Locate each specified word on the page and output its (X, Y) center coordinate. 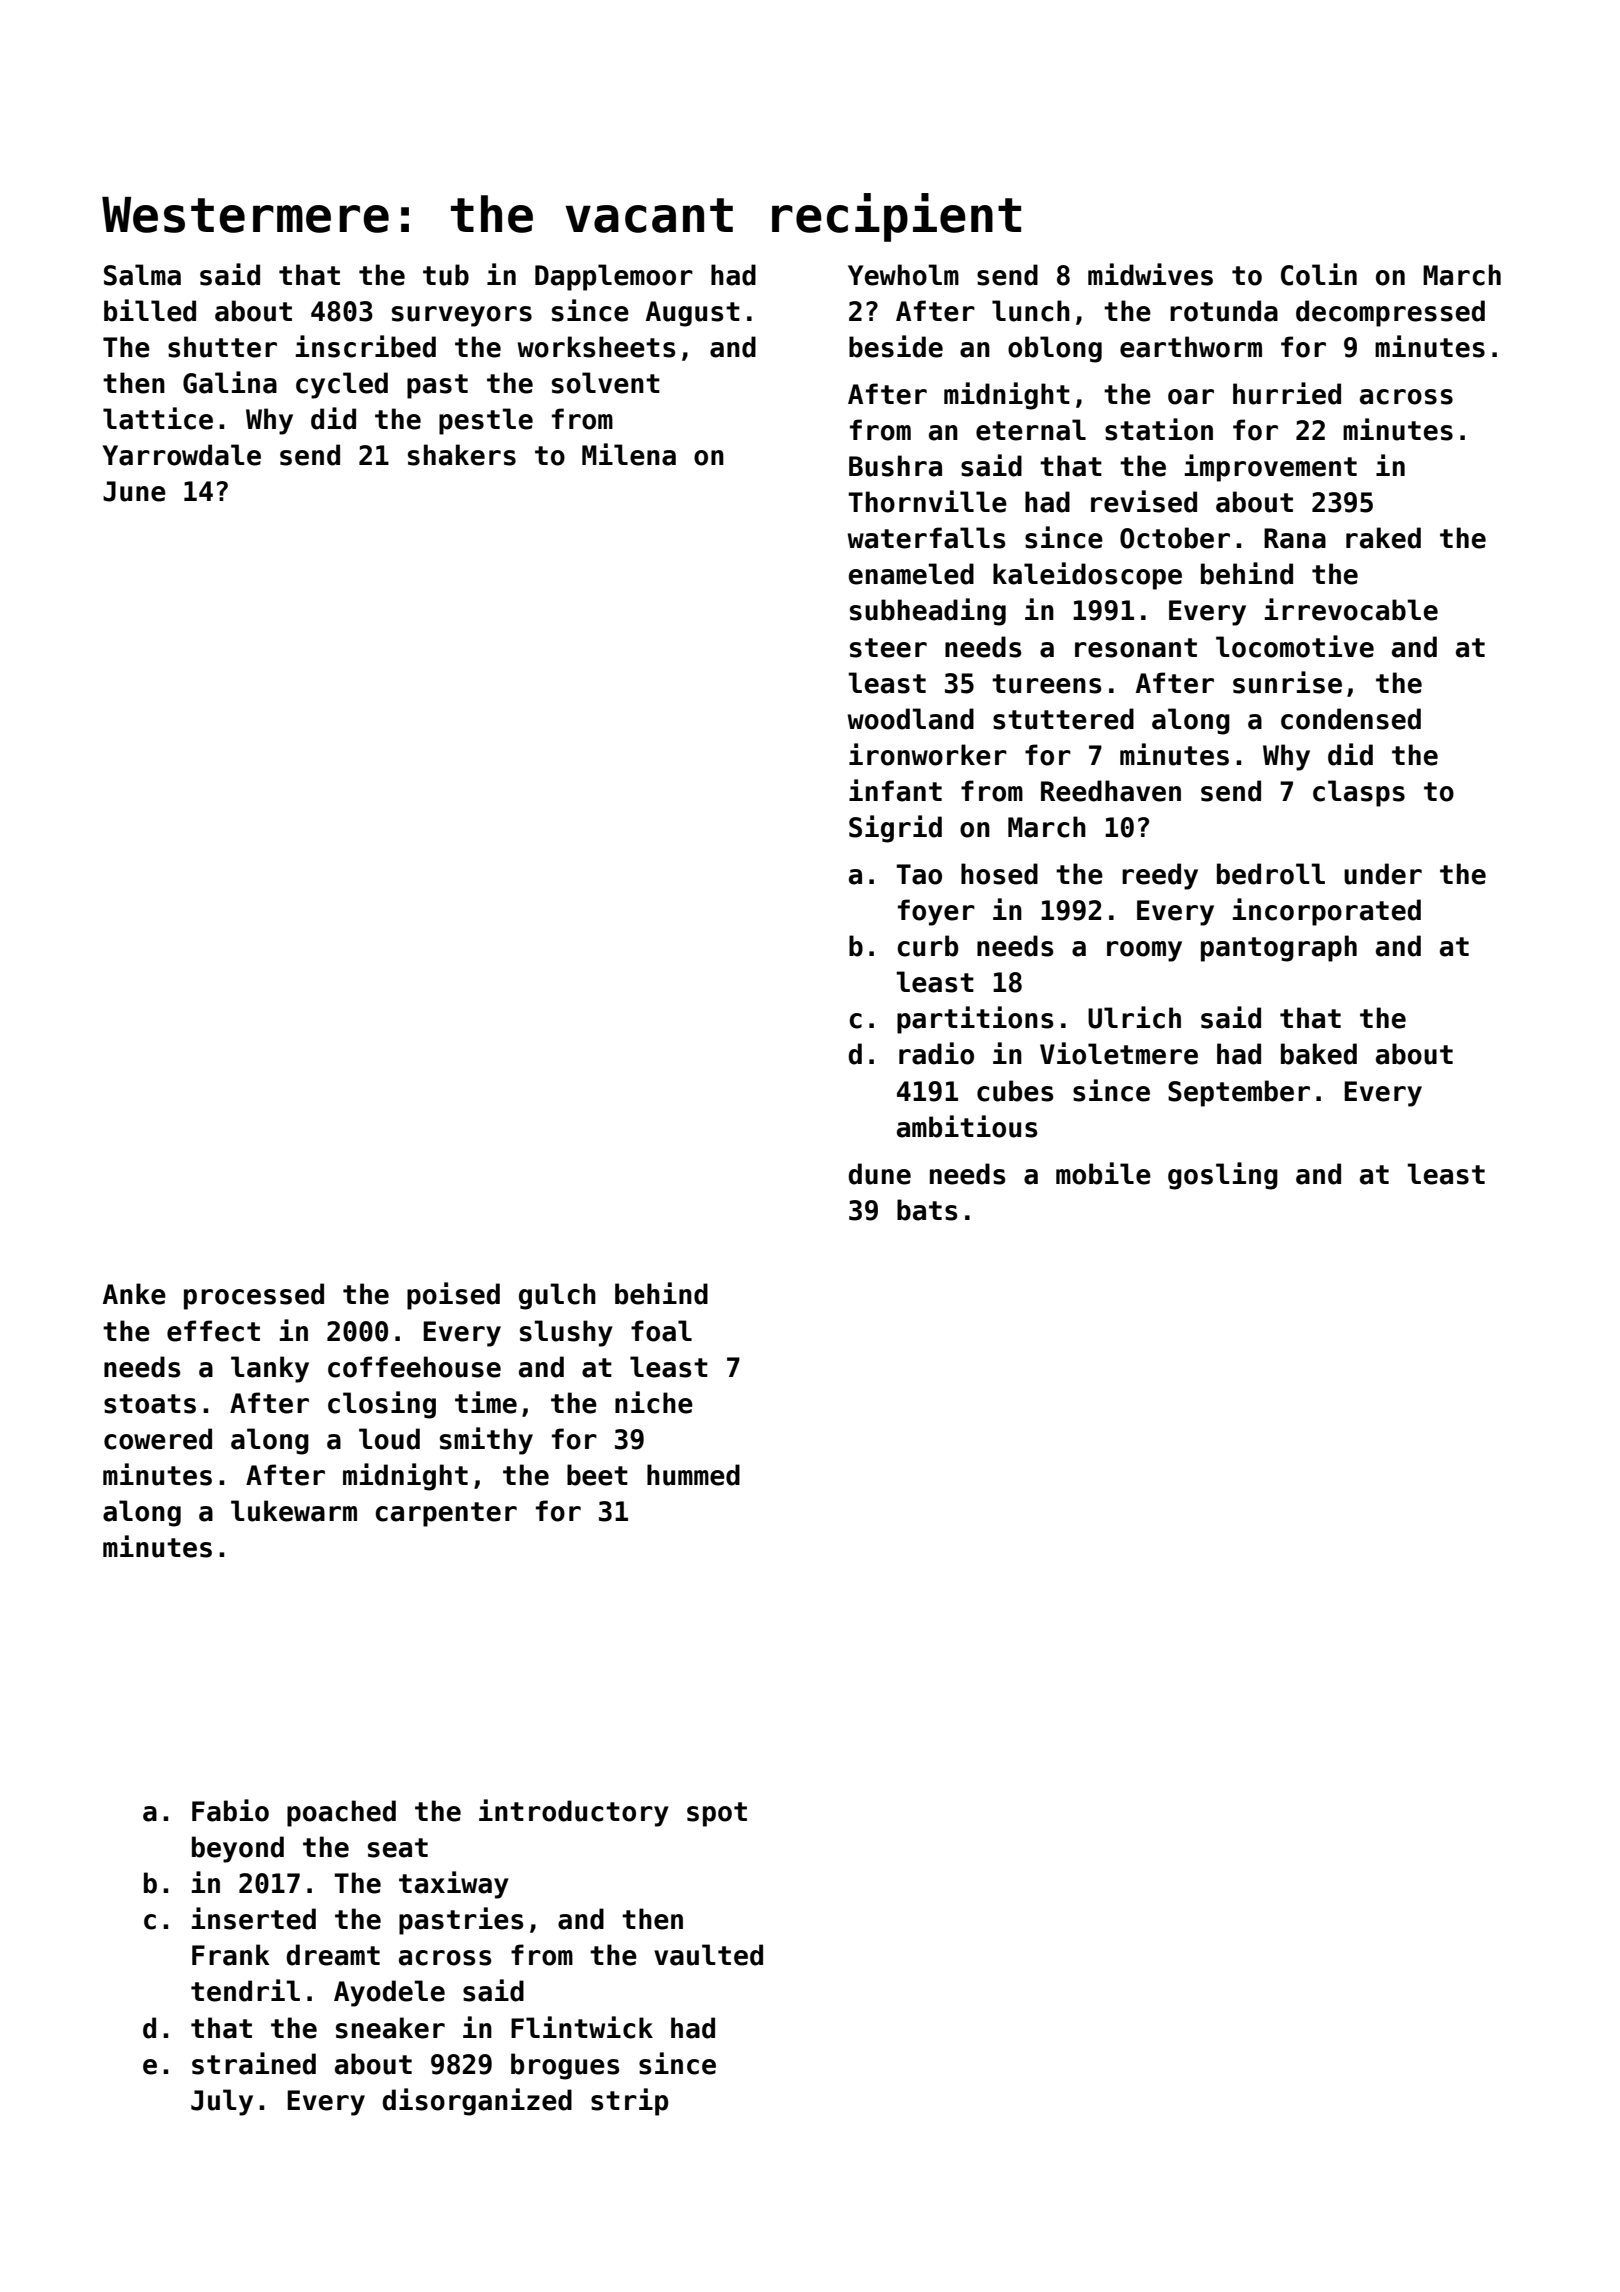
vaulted (708, 1955)
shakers (462, 455)
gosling (1223, 1176)
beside (896, 346)
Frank (231, 1955)
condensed (1351, 719)
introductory (574, 1813)
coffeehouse (414, 1367)
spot (717, 1814)
